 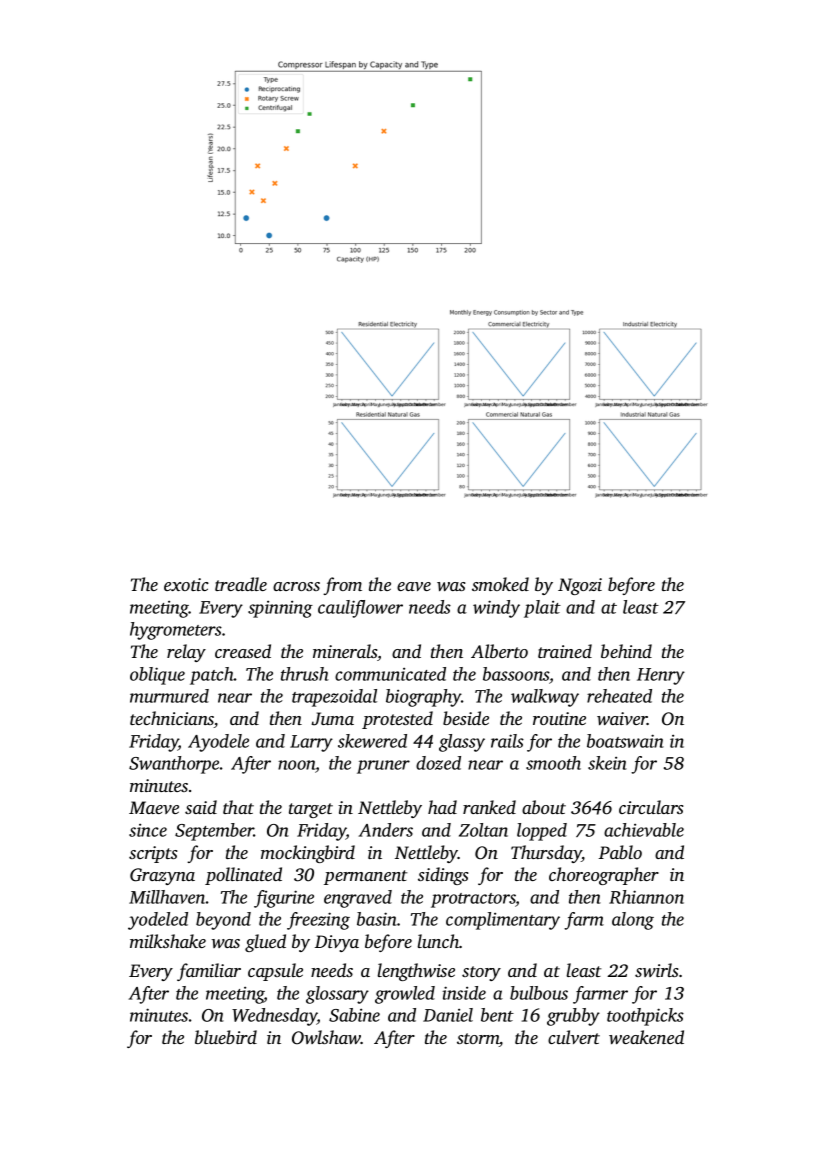 I want to click on thrush, so click(x=305, y=674).
